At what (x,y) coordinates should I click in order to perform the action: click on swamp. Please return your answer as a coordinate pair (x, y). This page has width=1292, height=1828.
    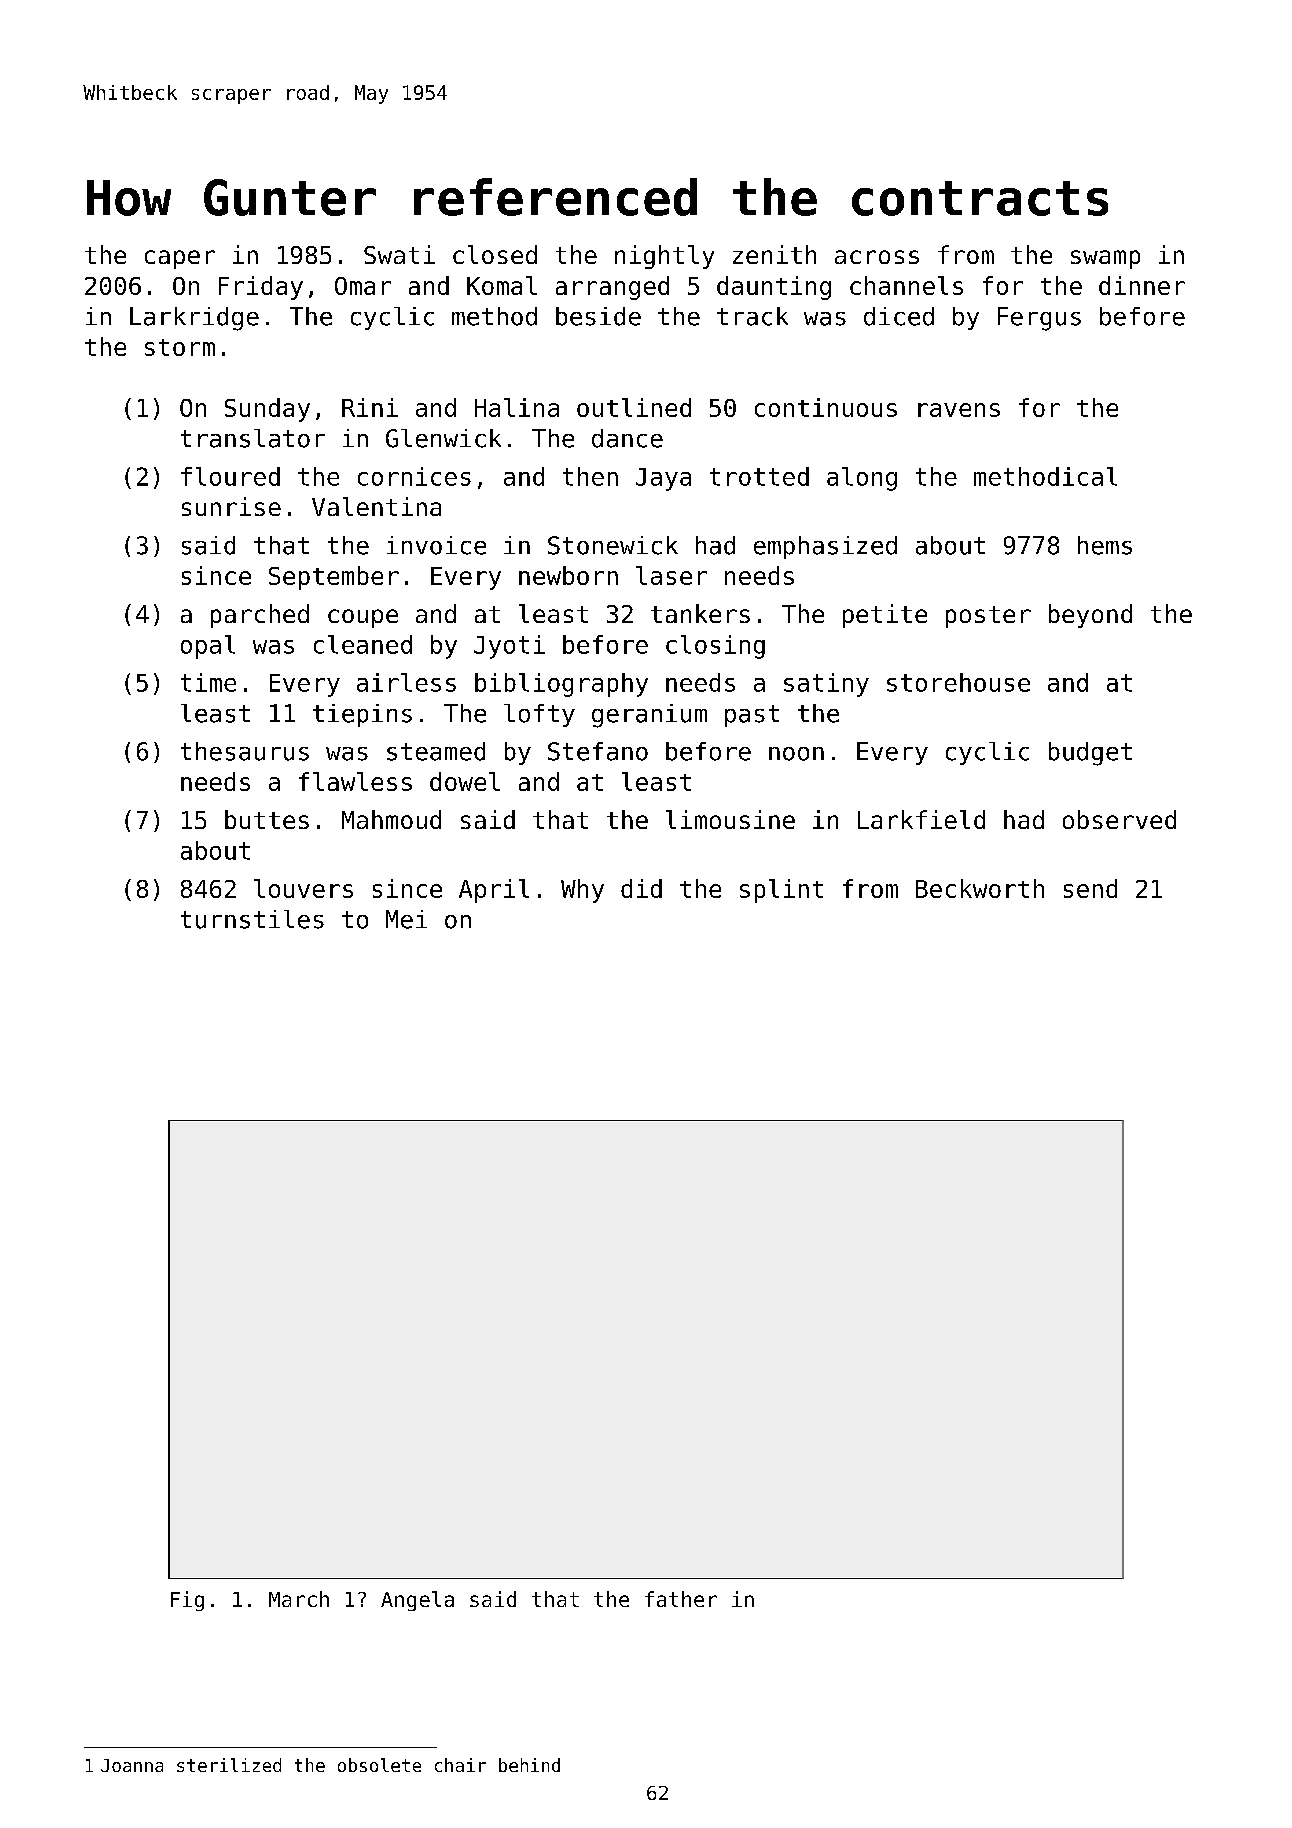
    Looking at the image, I should click on (1105, 259).
